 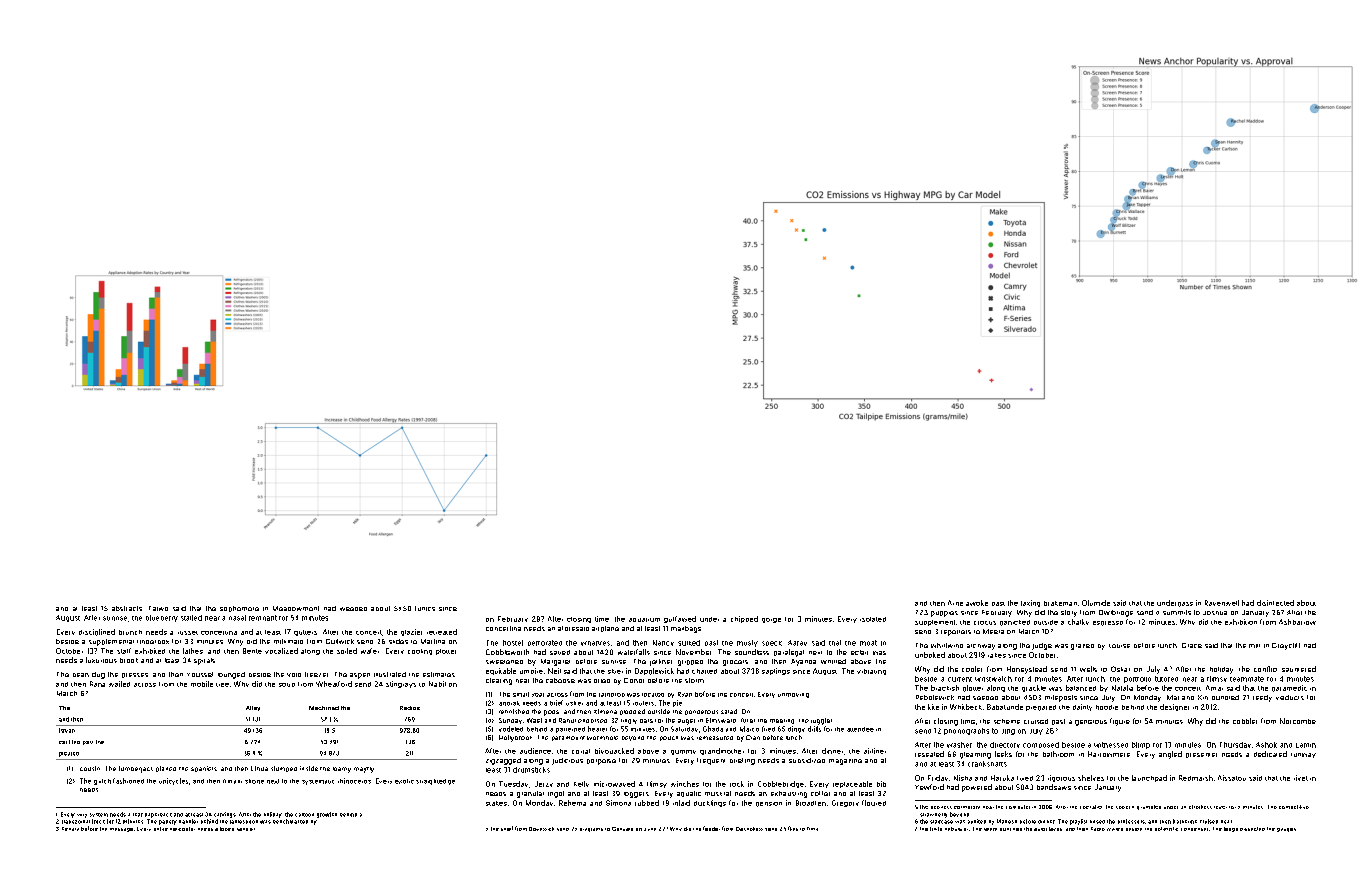 What do you see at coordinates (127, 608) in the page?
I see `abstracts` at bounding box center [127, 608].
